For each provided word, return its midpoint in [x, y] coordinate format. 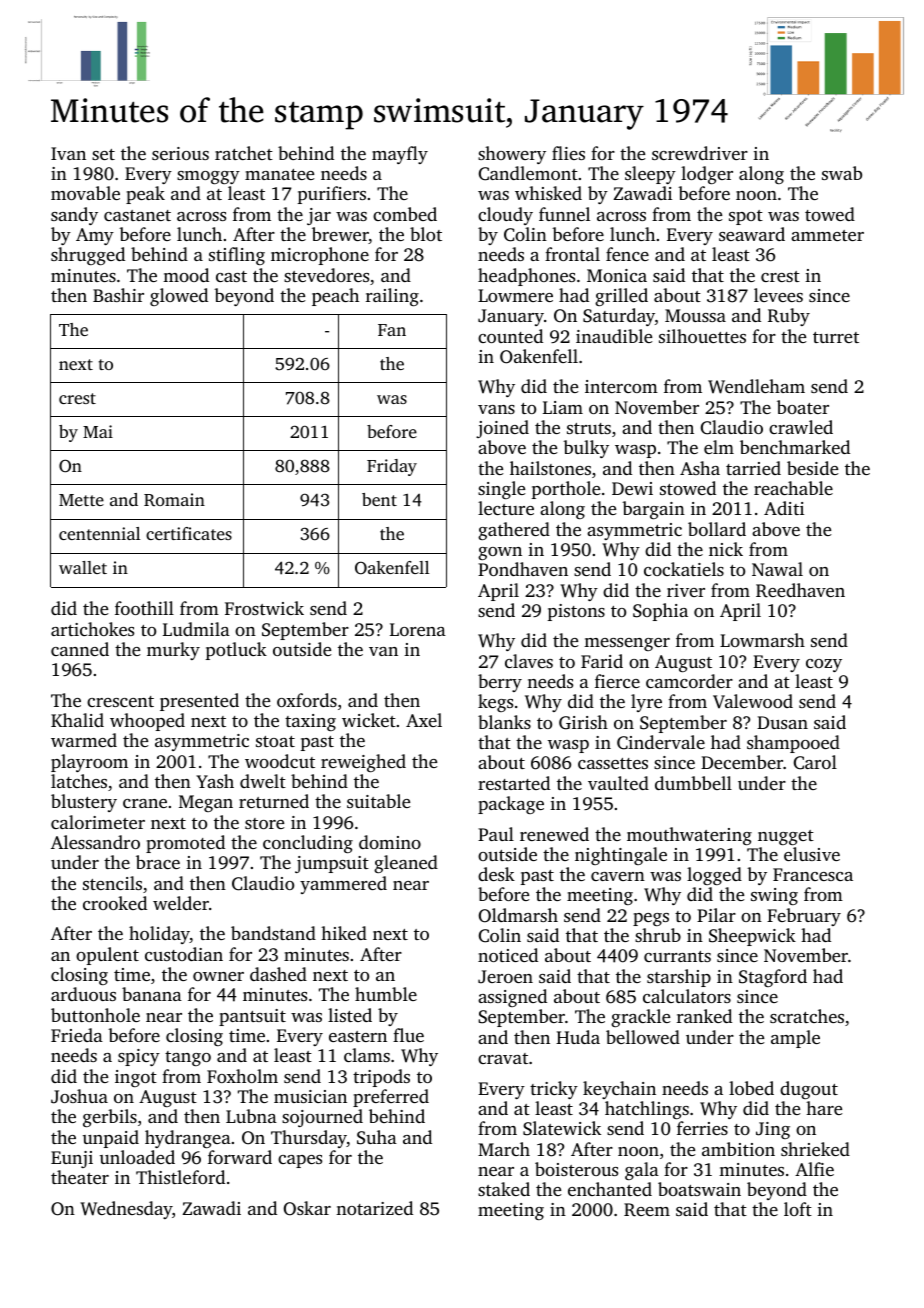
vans [496, 409]
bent [379, 499]
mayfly [400, 155]
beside [812, 468]
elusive [812, 854]
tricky [554, 1090]
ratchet [244, 153]
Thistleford [180, 1177]
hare [824, 1108]
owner [218, 976]
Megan [206, 803]
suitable [378, 801]
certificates [189, 533]
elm [719, 447]
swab [842, 173]
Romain [174, 499]
